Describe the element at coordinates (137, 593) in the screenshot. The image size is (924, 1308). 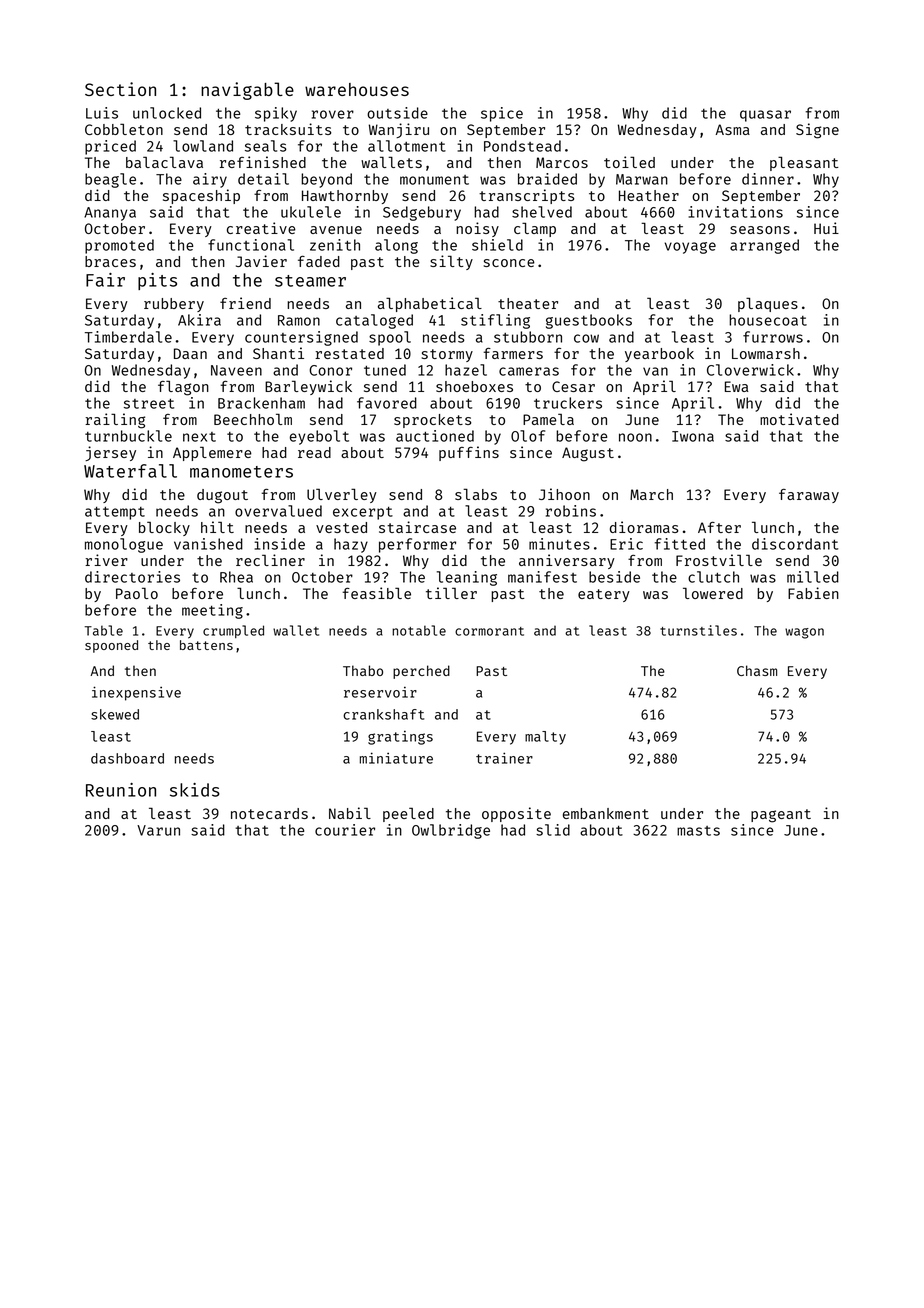
I see `Paolo` at that location.
